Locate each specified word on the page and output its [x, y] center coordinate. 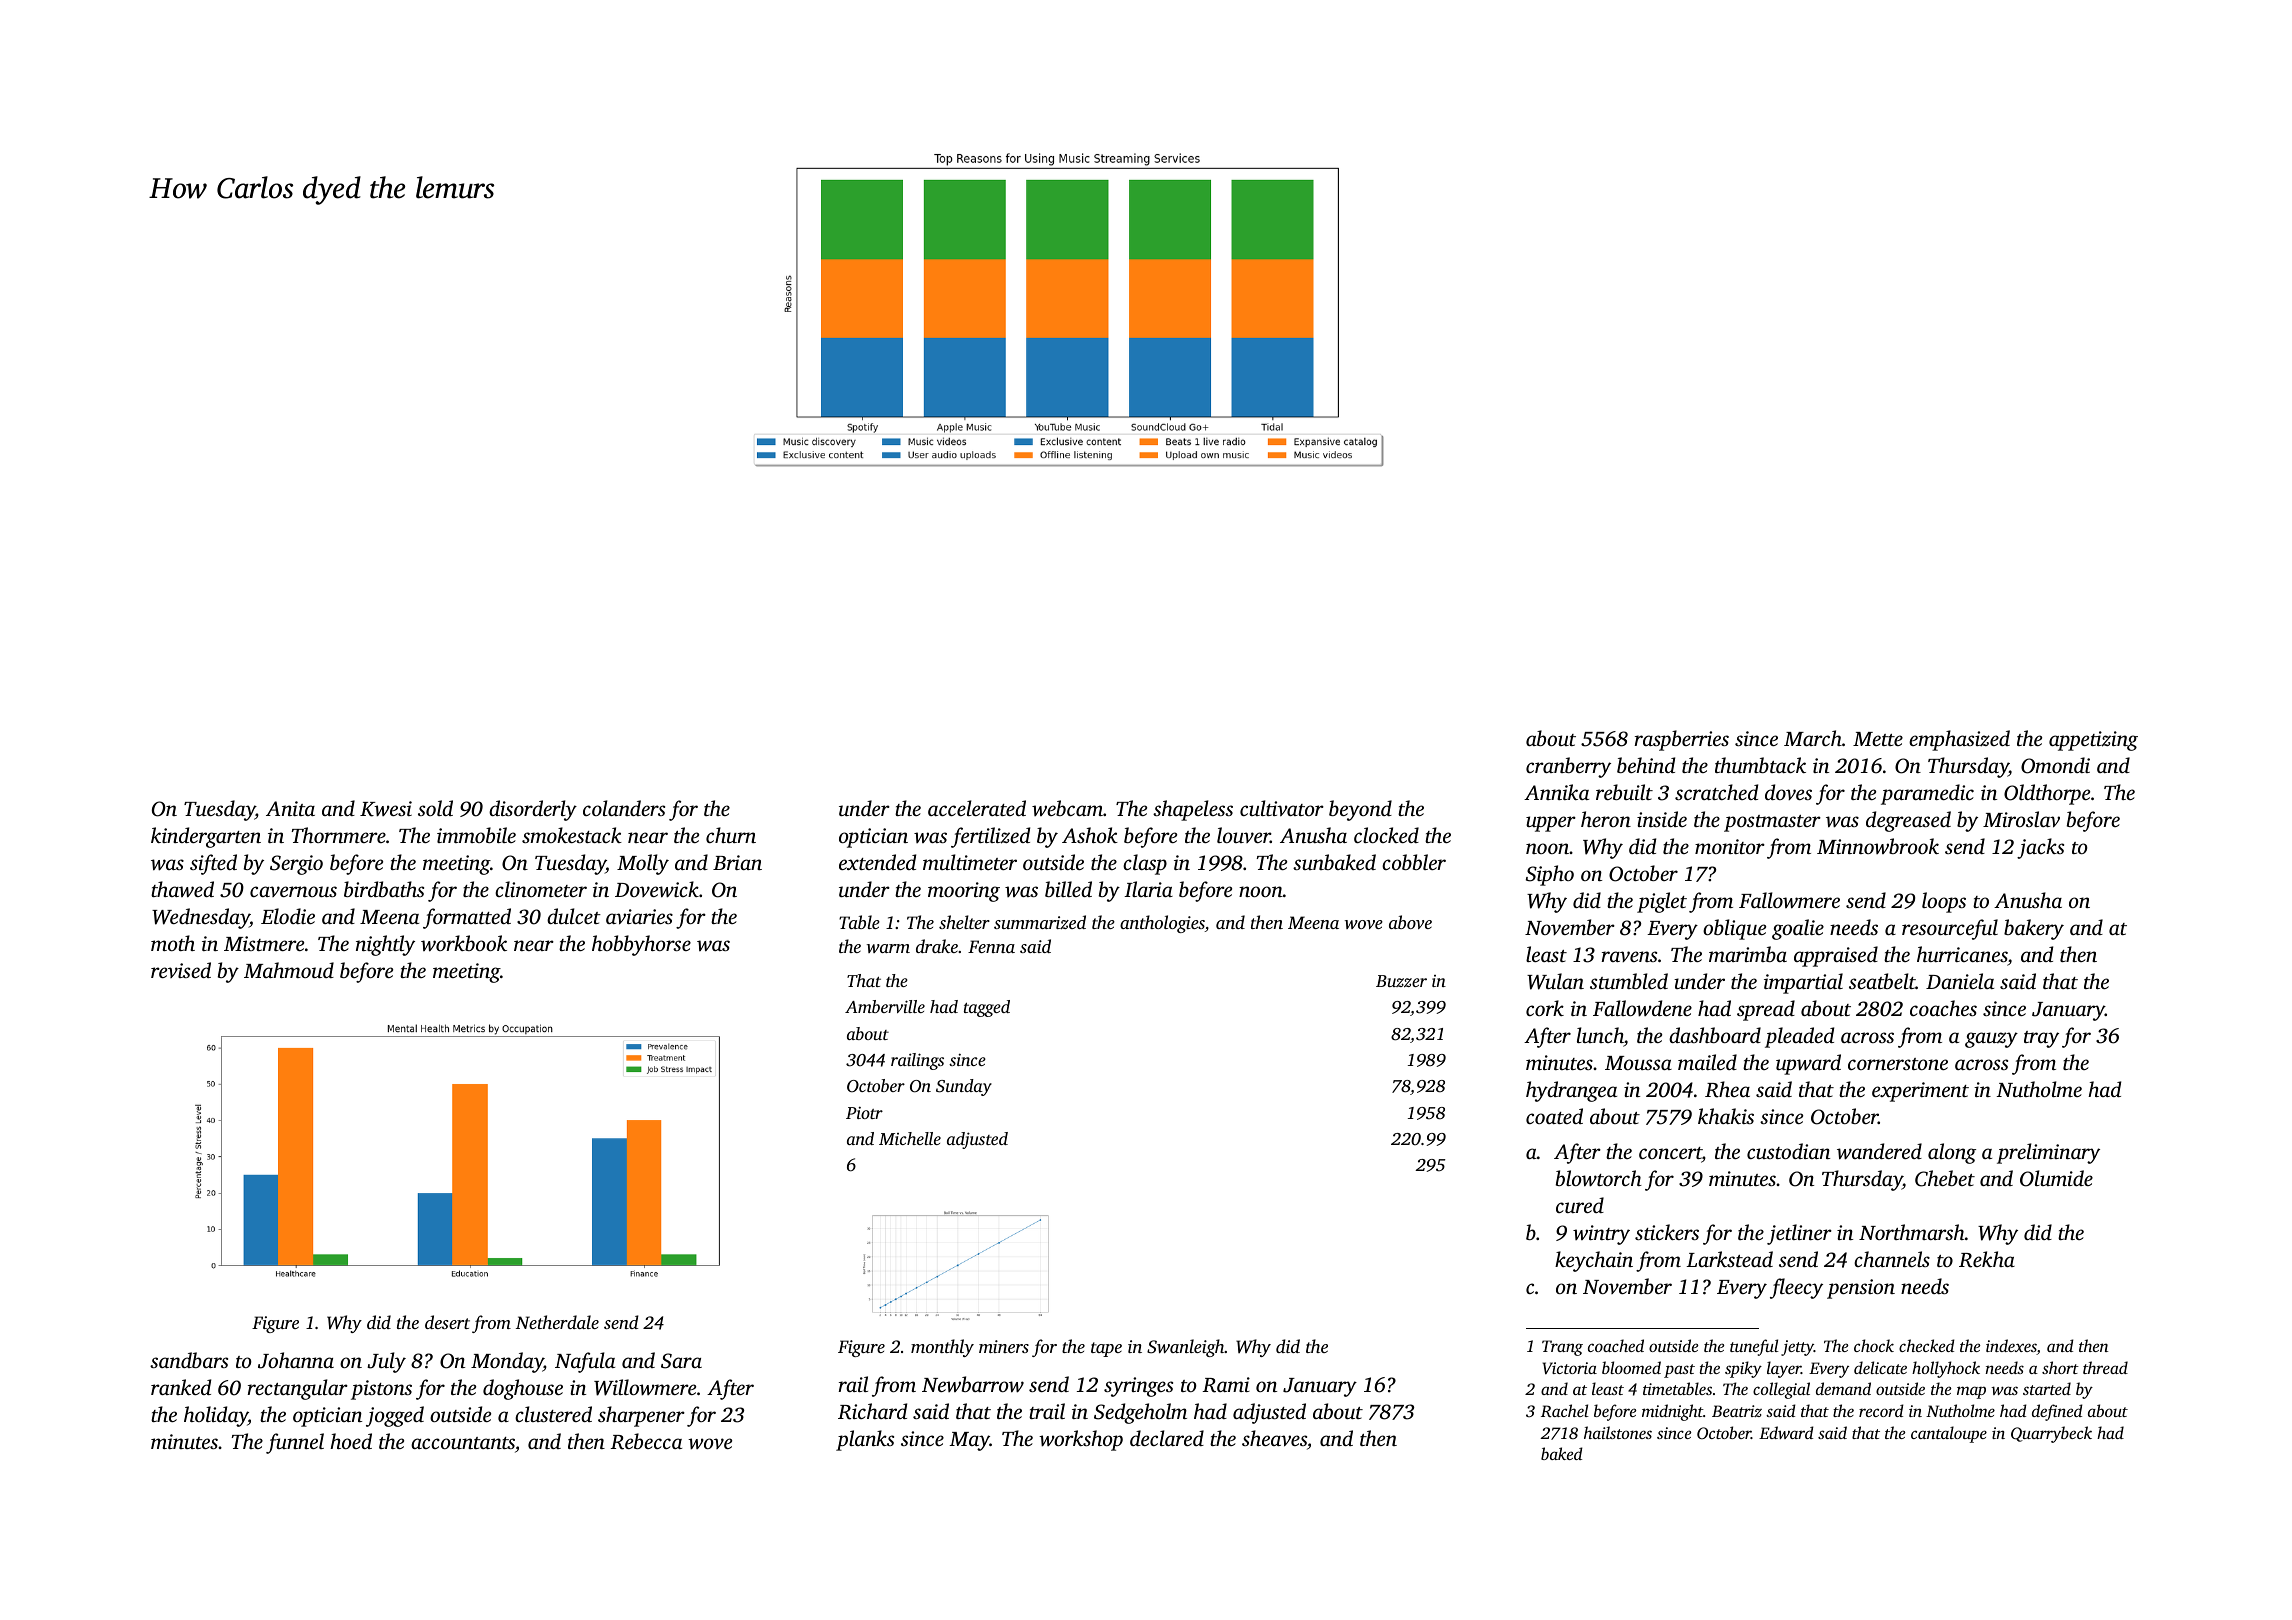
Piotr [864, 1112]
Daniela [1960, 981]
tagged [987, 1008]
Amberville [885, 1006]
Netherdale [557, 1322]
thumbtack [1760, 765]
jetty [1797, 1348]
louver [1243, 835]
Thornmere [338, 835]
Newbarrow [973, 1384]
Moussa [1638, 1063]
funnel [295, 1443]
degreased [1908, 821]
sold [435, 808]
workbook [464, 943]
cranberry [1568, 767]
